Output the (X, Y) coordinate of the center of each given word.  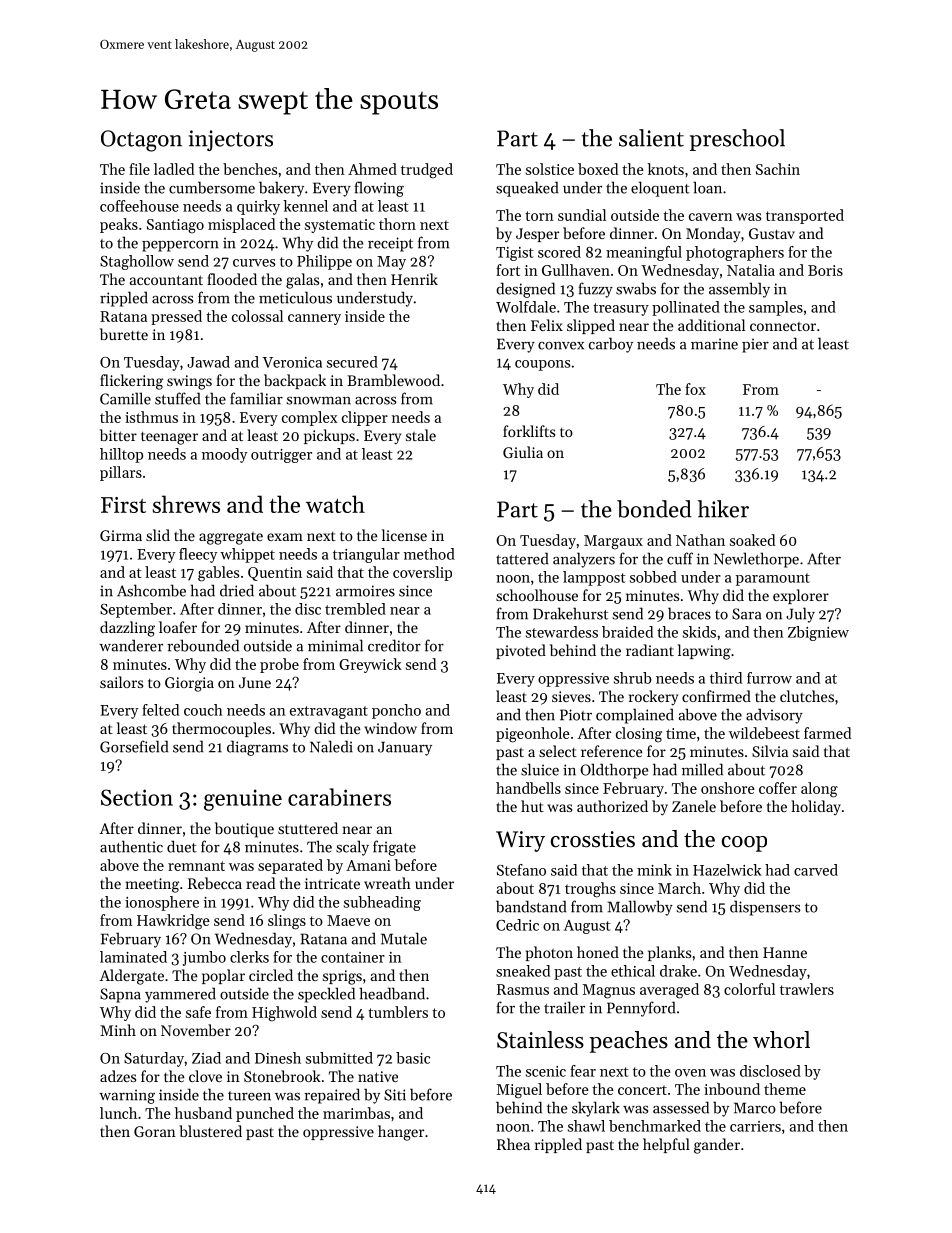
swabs (636, 288)
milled (702, 769)
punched (265, 1114)
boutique (244, 830)
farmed (827, 733)
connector (783, 326)
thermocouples (221, 729)
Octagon (141, 141)
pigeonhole (533, 735)
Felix (547, 325)
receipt (390, 244)
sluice (540, 769)
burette (124, 334)
